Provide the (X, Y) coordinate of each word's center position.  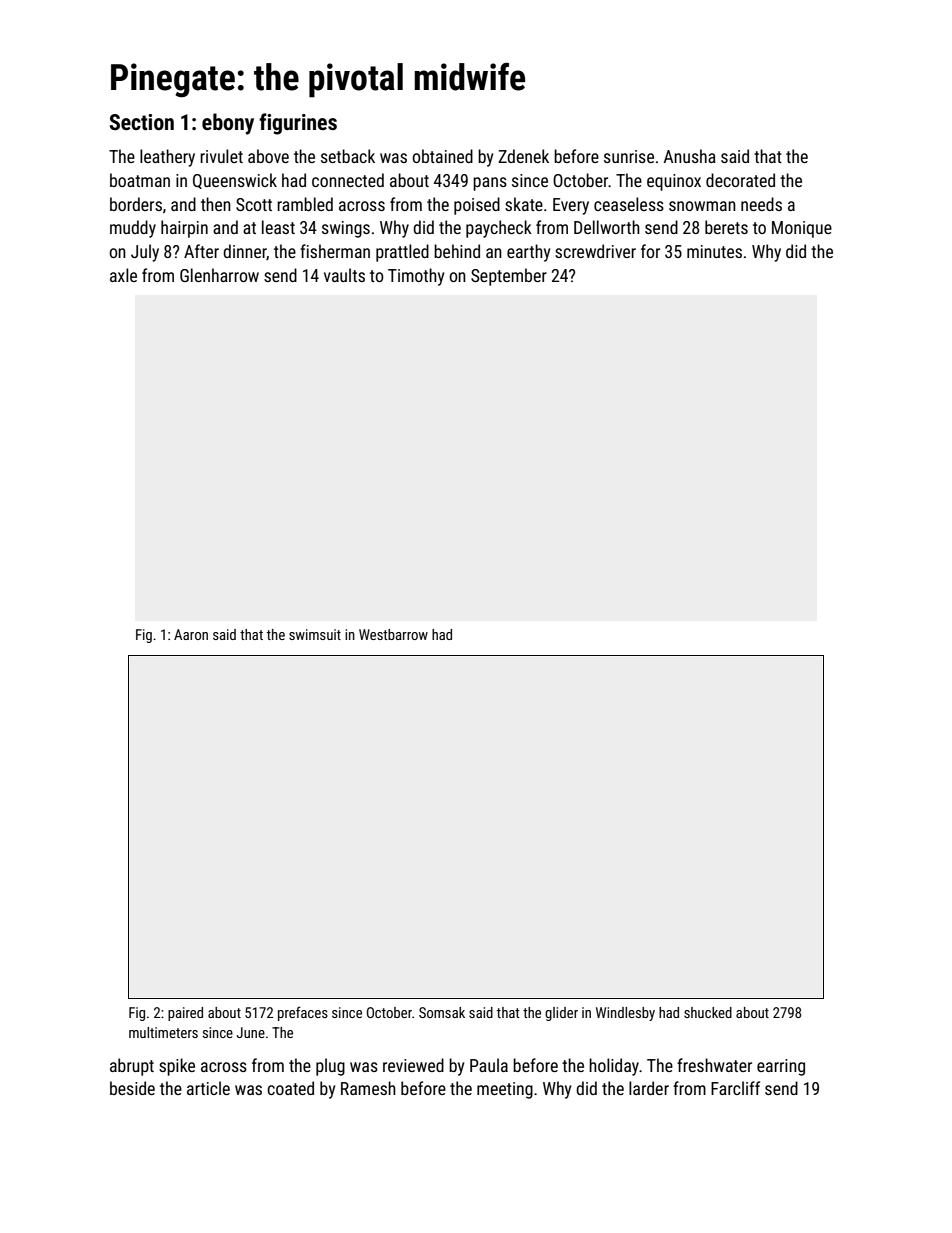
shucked (708, 1012)
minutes (714, 251)
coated (290, 1088)
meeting (505, 1090)
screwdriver (595, 251)
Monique (802, 229)
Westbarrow (393, 634)
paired (185, 1014)
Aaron (191, 634)
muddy (133, 229)
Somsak (442, 1012)
